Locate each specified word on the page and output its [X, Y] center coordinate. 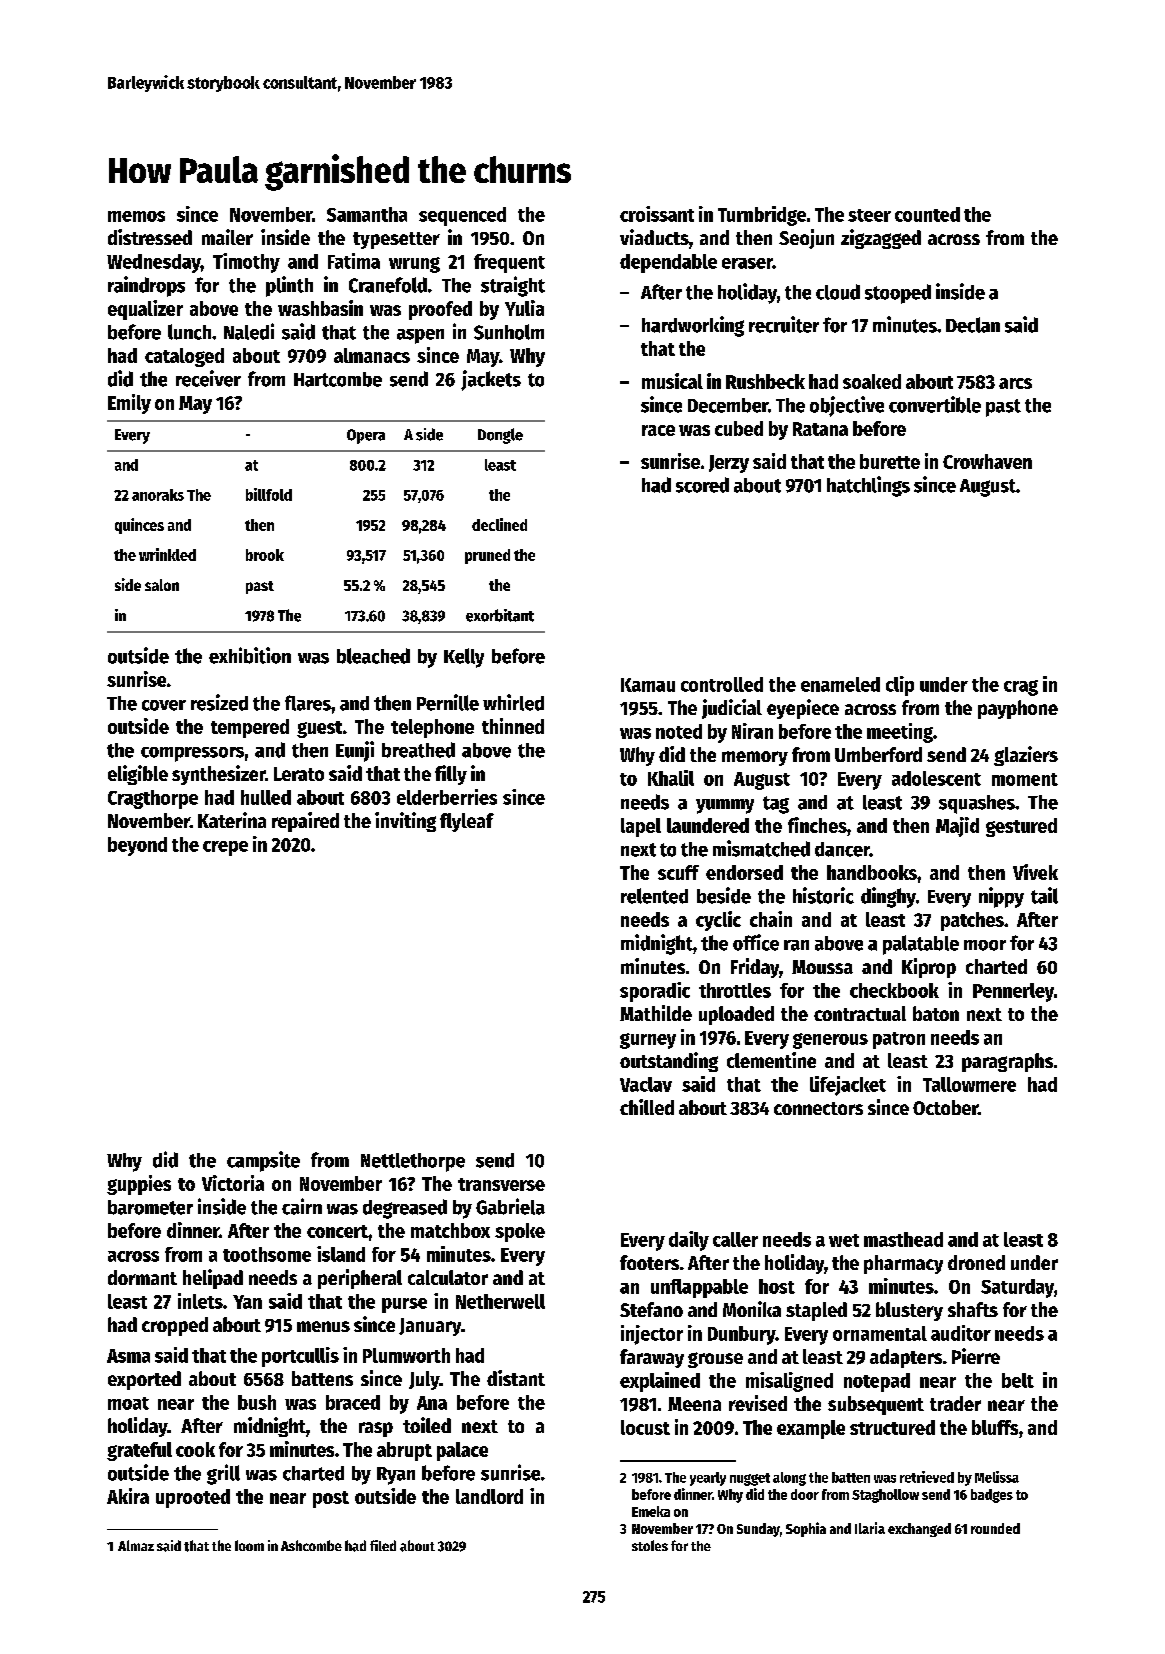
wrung [414, 265]
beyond [137, 846]
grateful [139, 1451]
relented [654, 896]
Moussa [822, 967]
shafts [973, 1309]
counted [927, 214]
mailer [227, 237]
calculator [448, 1277]
